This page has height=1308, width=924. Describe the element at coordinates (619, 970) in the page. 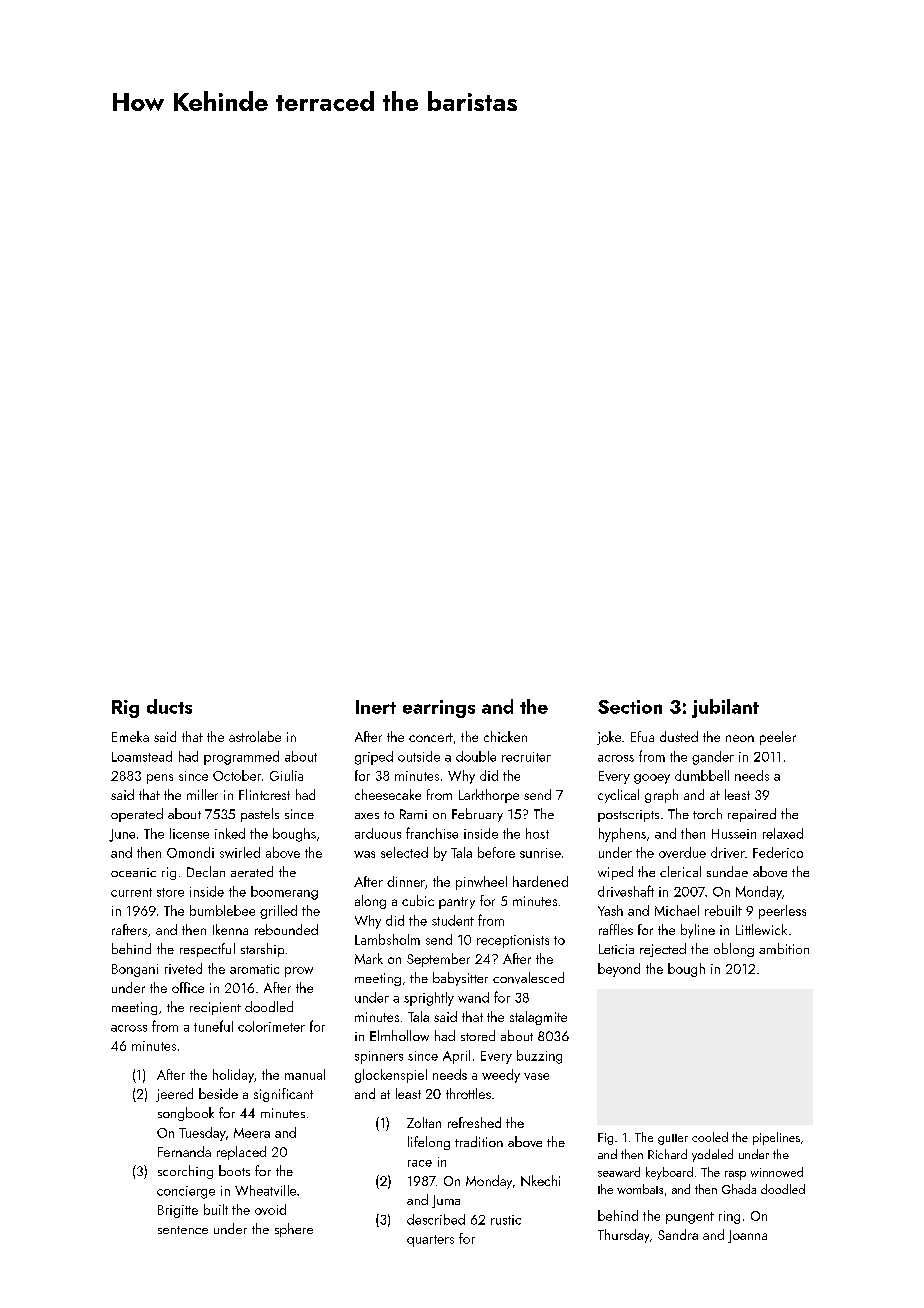

I see `beyond` at that location.
